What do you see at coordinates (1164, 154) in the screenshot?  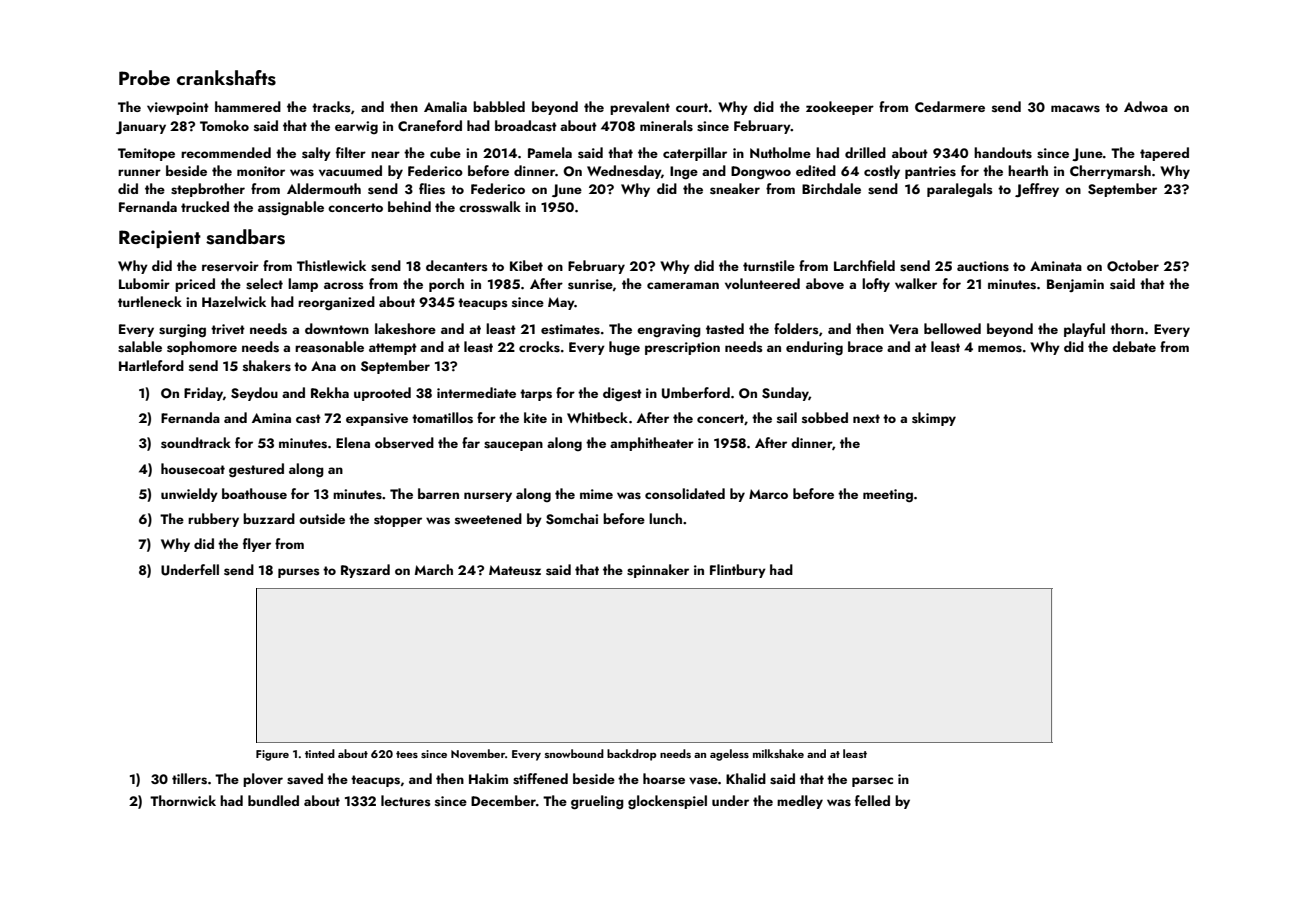 I see `tapered` at bounding box center [1164, 154].
